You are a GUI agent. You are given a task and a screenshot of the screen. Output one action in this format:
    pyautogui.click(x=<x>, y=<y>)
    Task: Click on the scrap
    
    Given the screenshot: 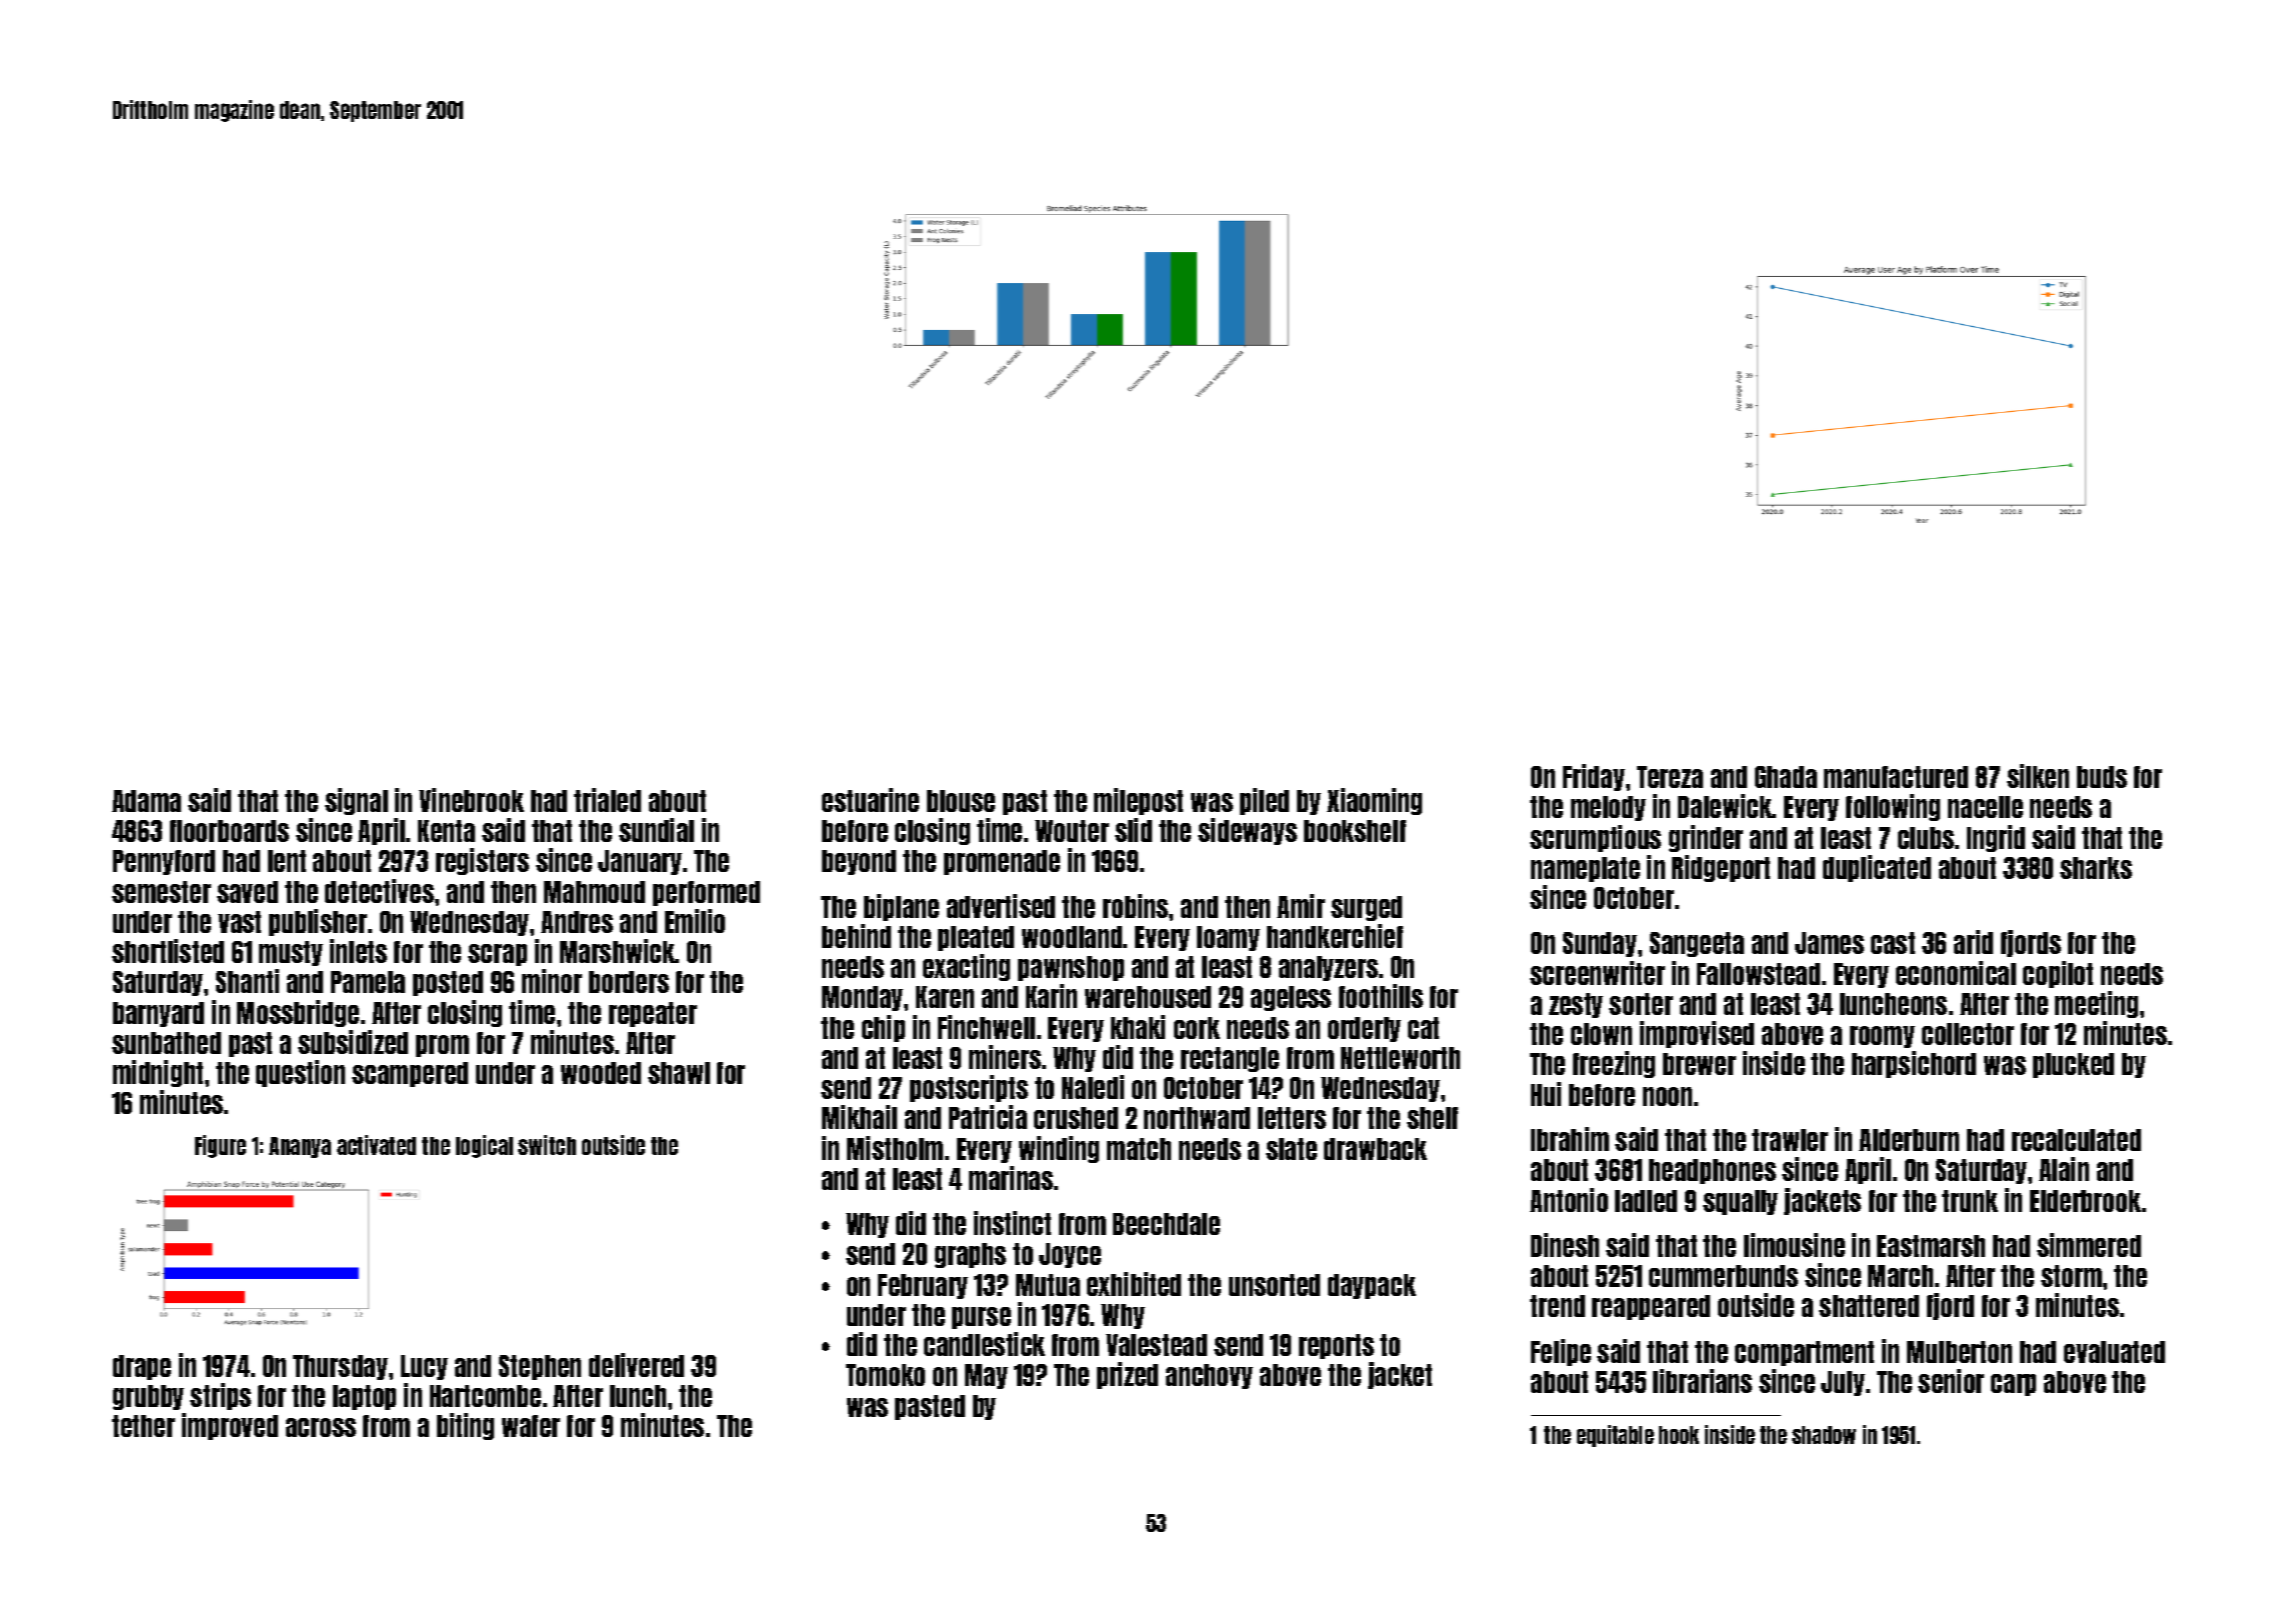 What is the action you would take?
    pyautogui.click(x=497, y=955)
